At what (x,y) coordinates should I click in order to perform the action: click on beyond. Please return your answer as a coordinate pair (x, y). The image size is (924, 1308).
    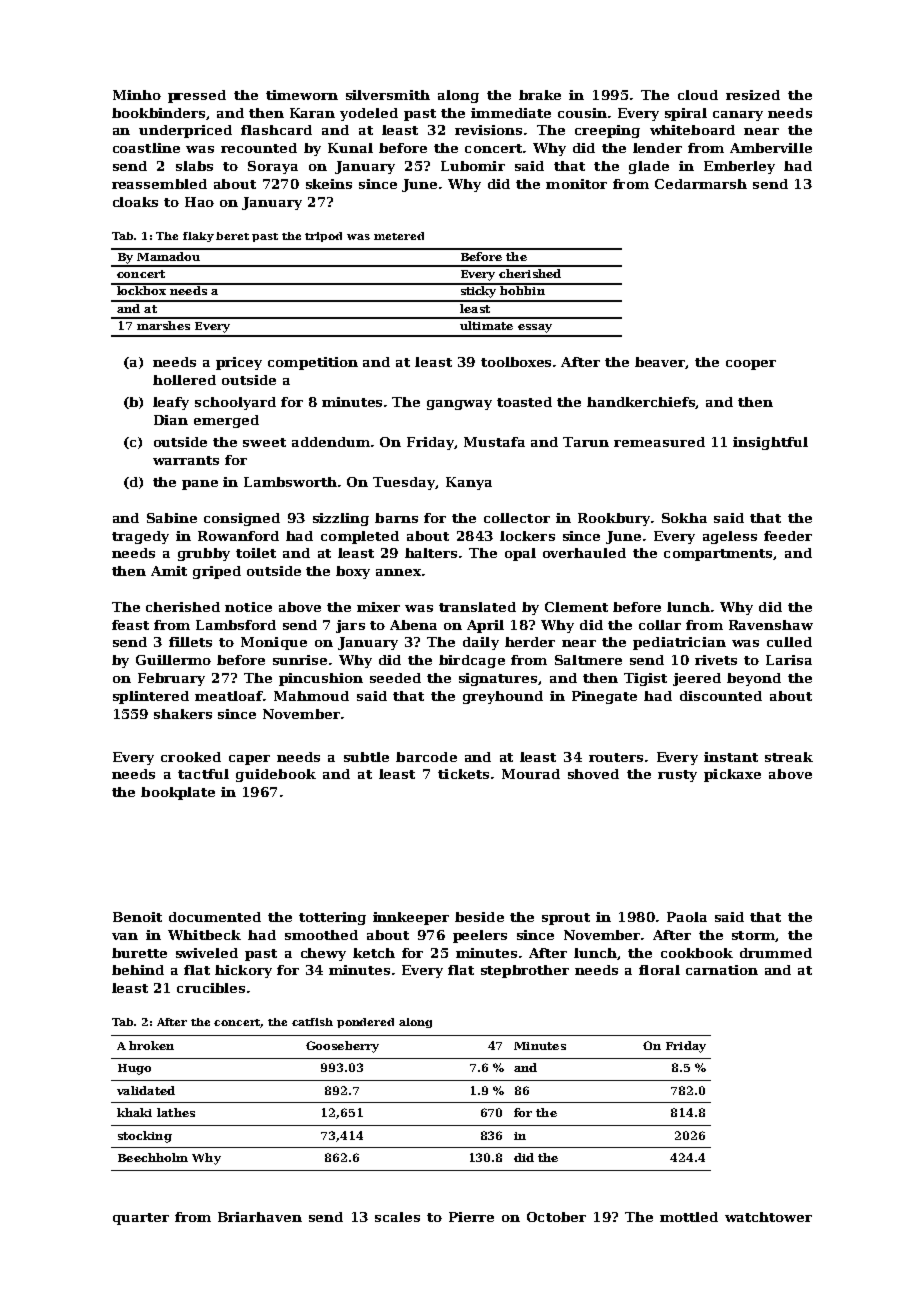
    Looking at the image, I should click on (754, 679).
